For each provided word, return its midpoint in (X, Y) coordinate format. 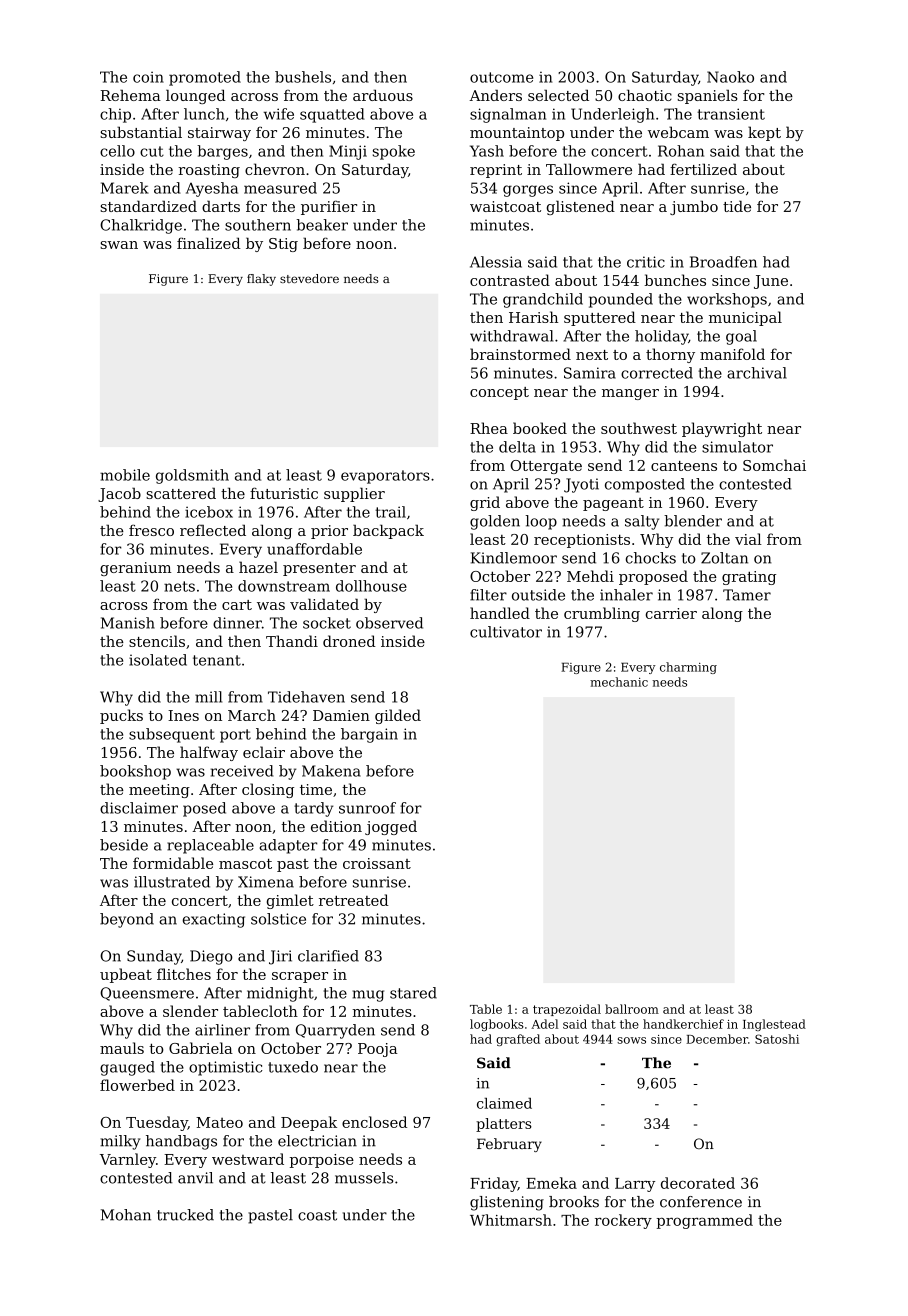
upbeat (126, 975)
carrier (671, 613)
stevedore (309, 278)
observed (389, 623)
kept (764, 133)
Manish (128, 623)
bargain (369, 735)
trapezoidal (567, 1010)
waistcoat (505, 206)
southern (258, 225)
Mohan (126, 1215)
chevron (275, 169)
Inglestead (774, 1025)
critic (646, 262)
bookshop (135, 772)
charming (688, 668)
